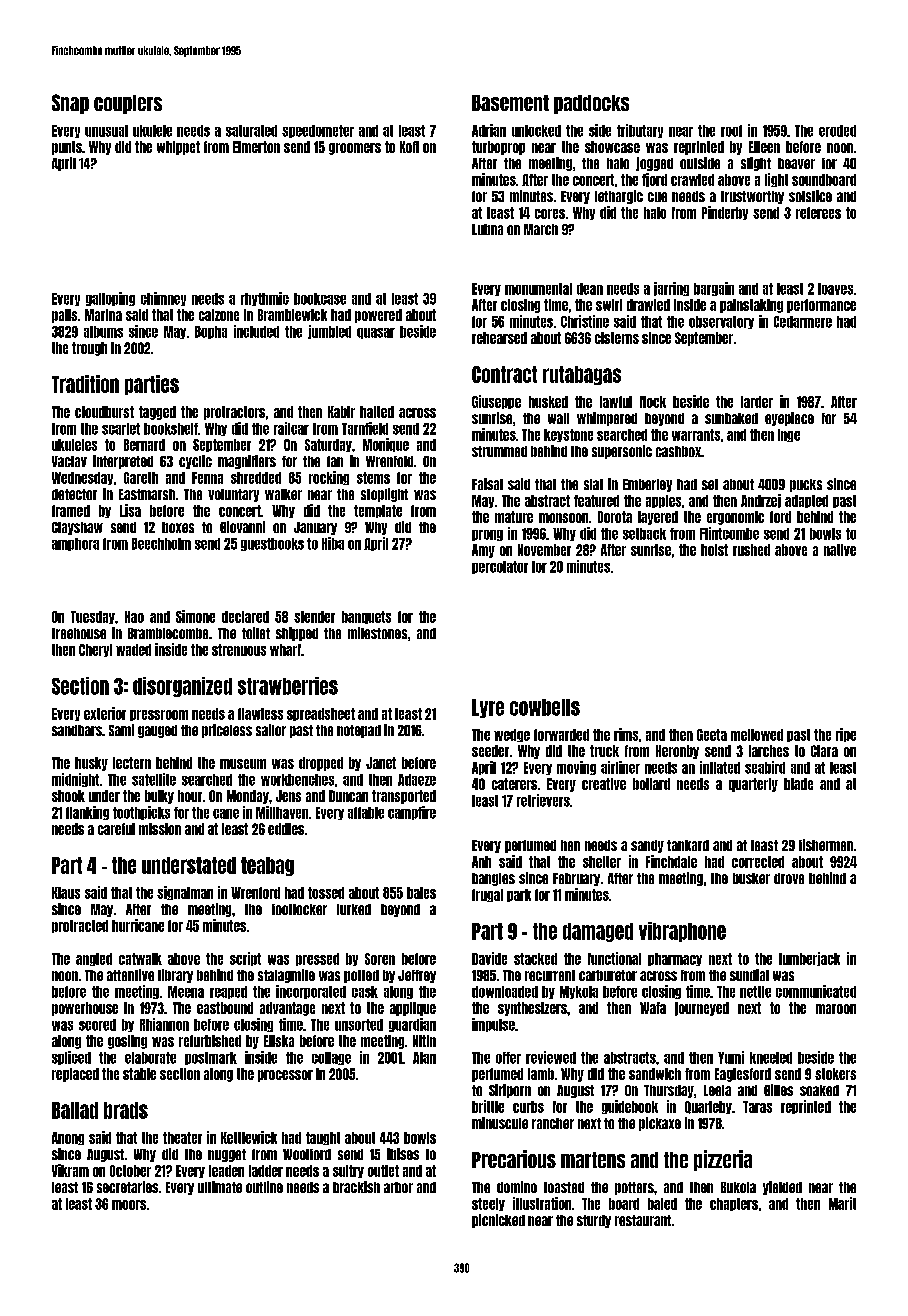  I want to click on jogged, so click(654, 164).
